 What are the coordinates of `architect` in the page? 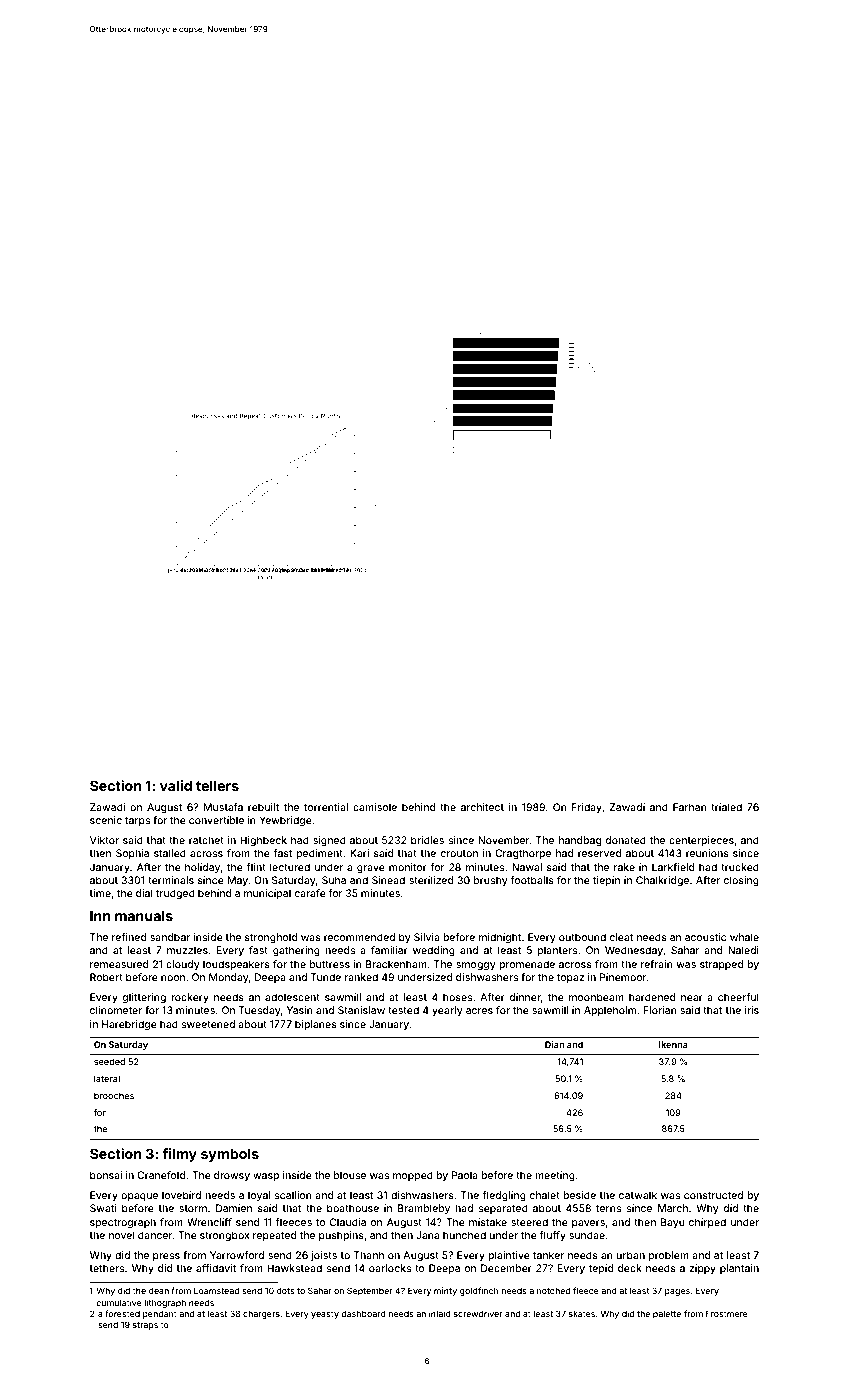 It's located at (482, 807).
